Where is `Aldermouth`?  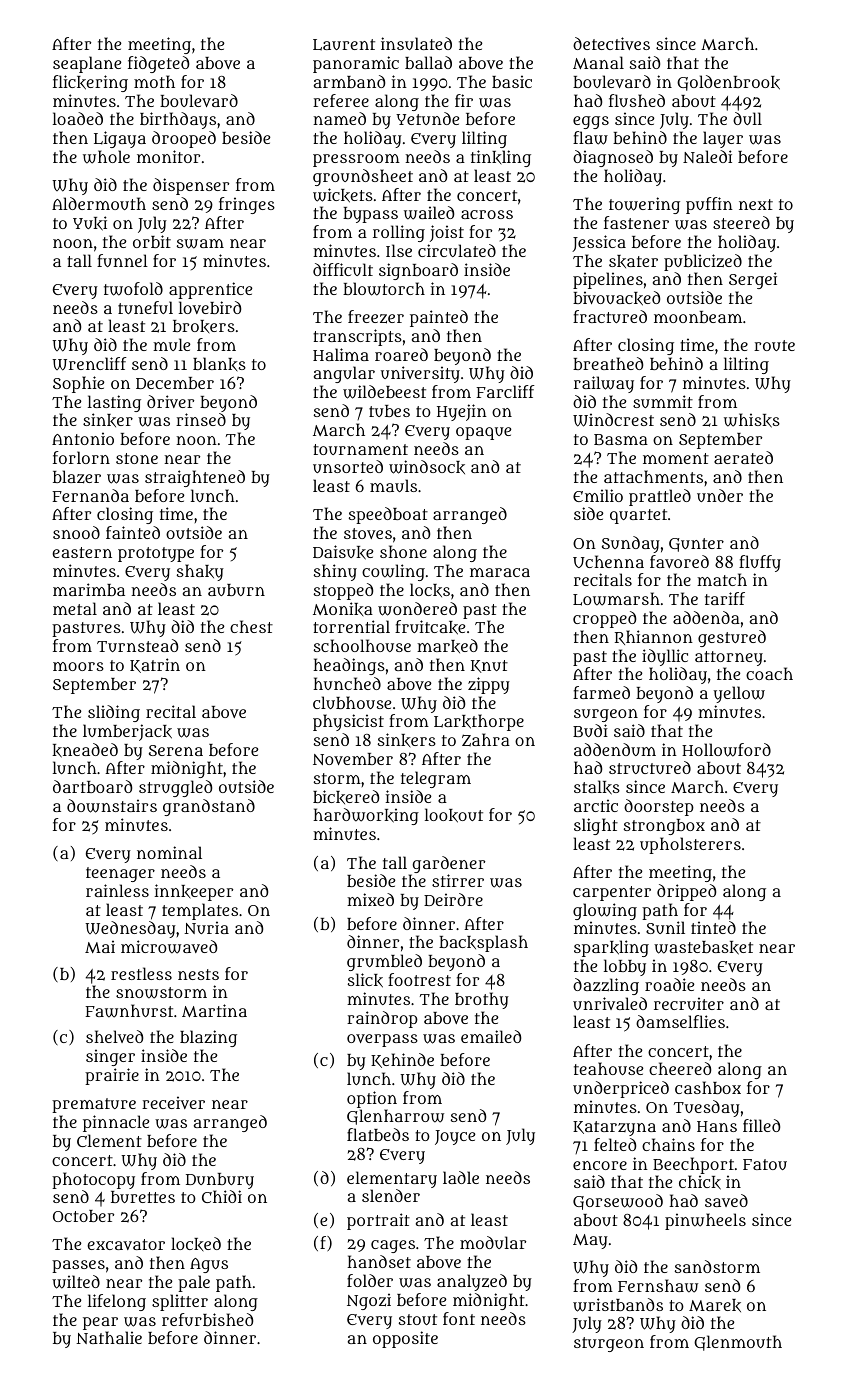
Aldermouth is located at coordinates (99, 203).
